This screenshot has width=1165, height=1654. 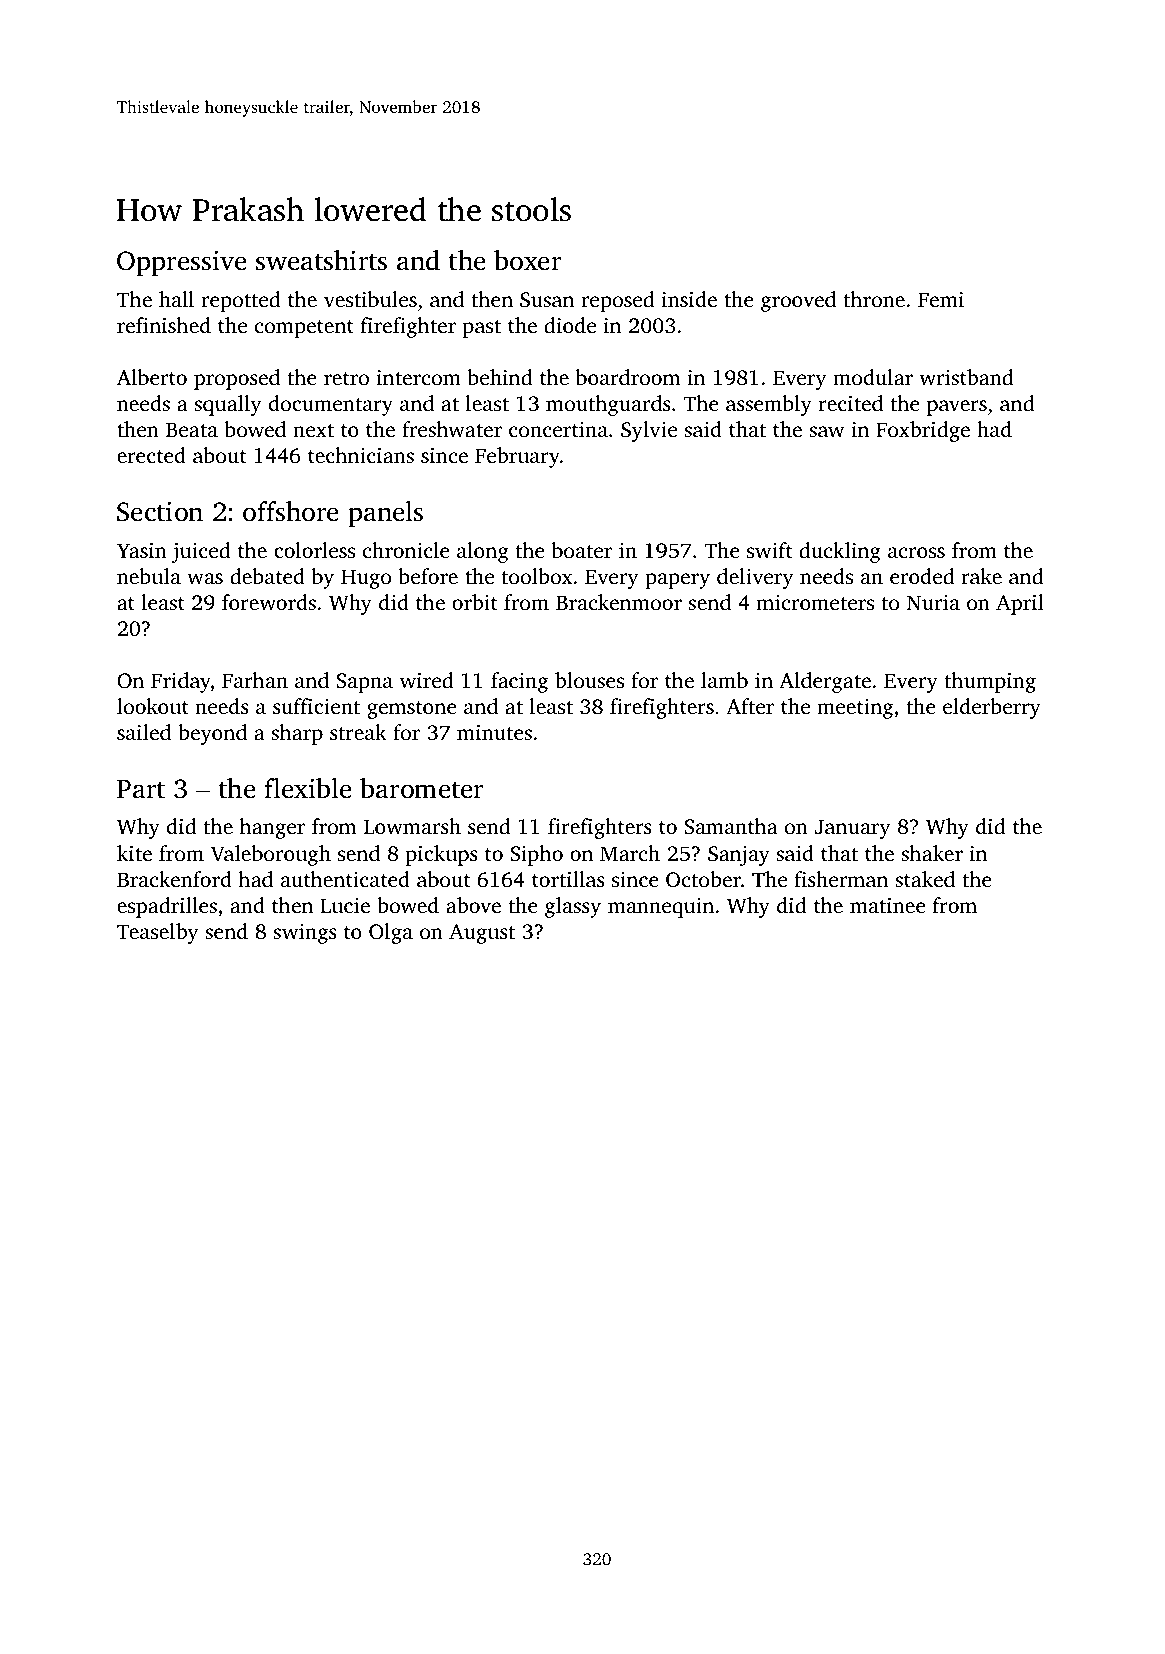 I want to click on April, so click(x=1020, y=604).
